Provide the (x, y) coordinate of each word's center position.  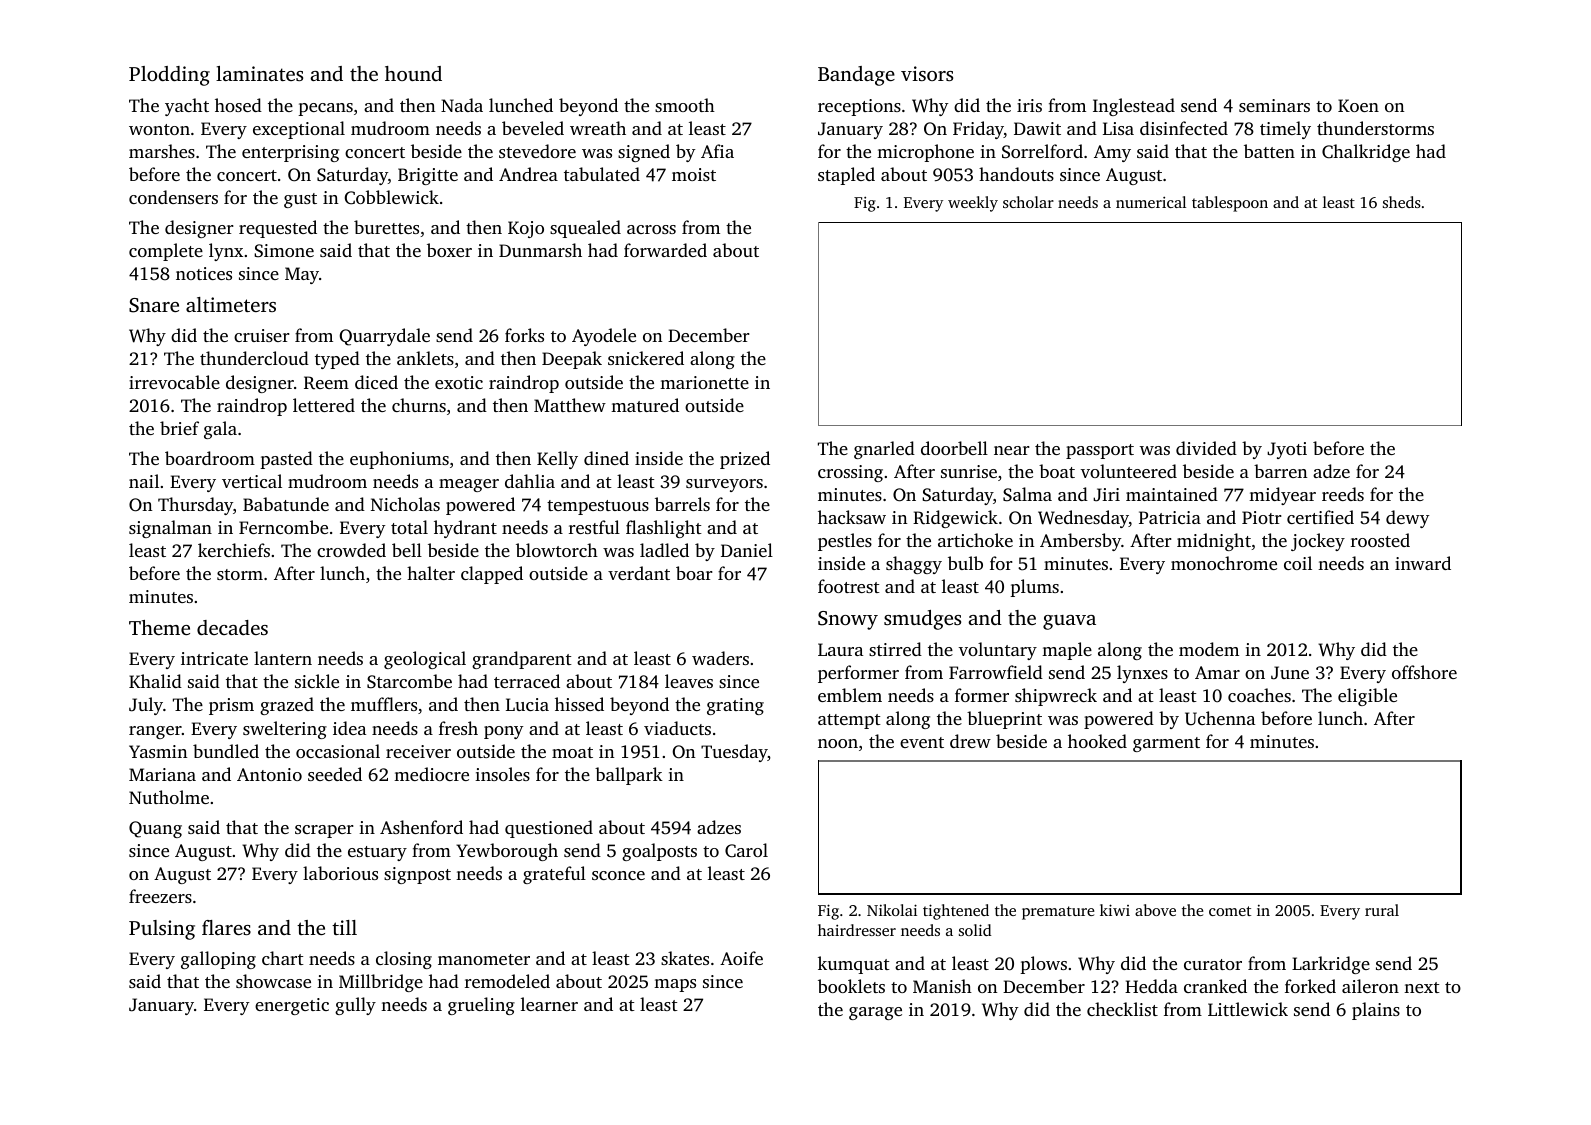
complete (166, 252)
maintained (1172, 494)
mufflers (384, 704)
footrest (849, 586)
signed (644, 153)
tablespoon (1230, 204)
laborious (340, 873)
